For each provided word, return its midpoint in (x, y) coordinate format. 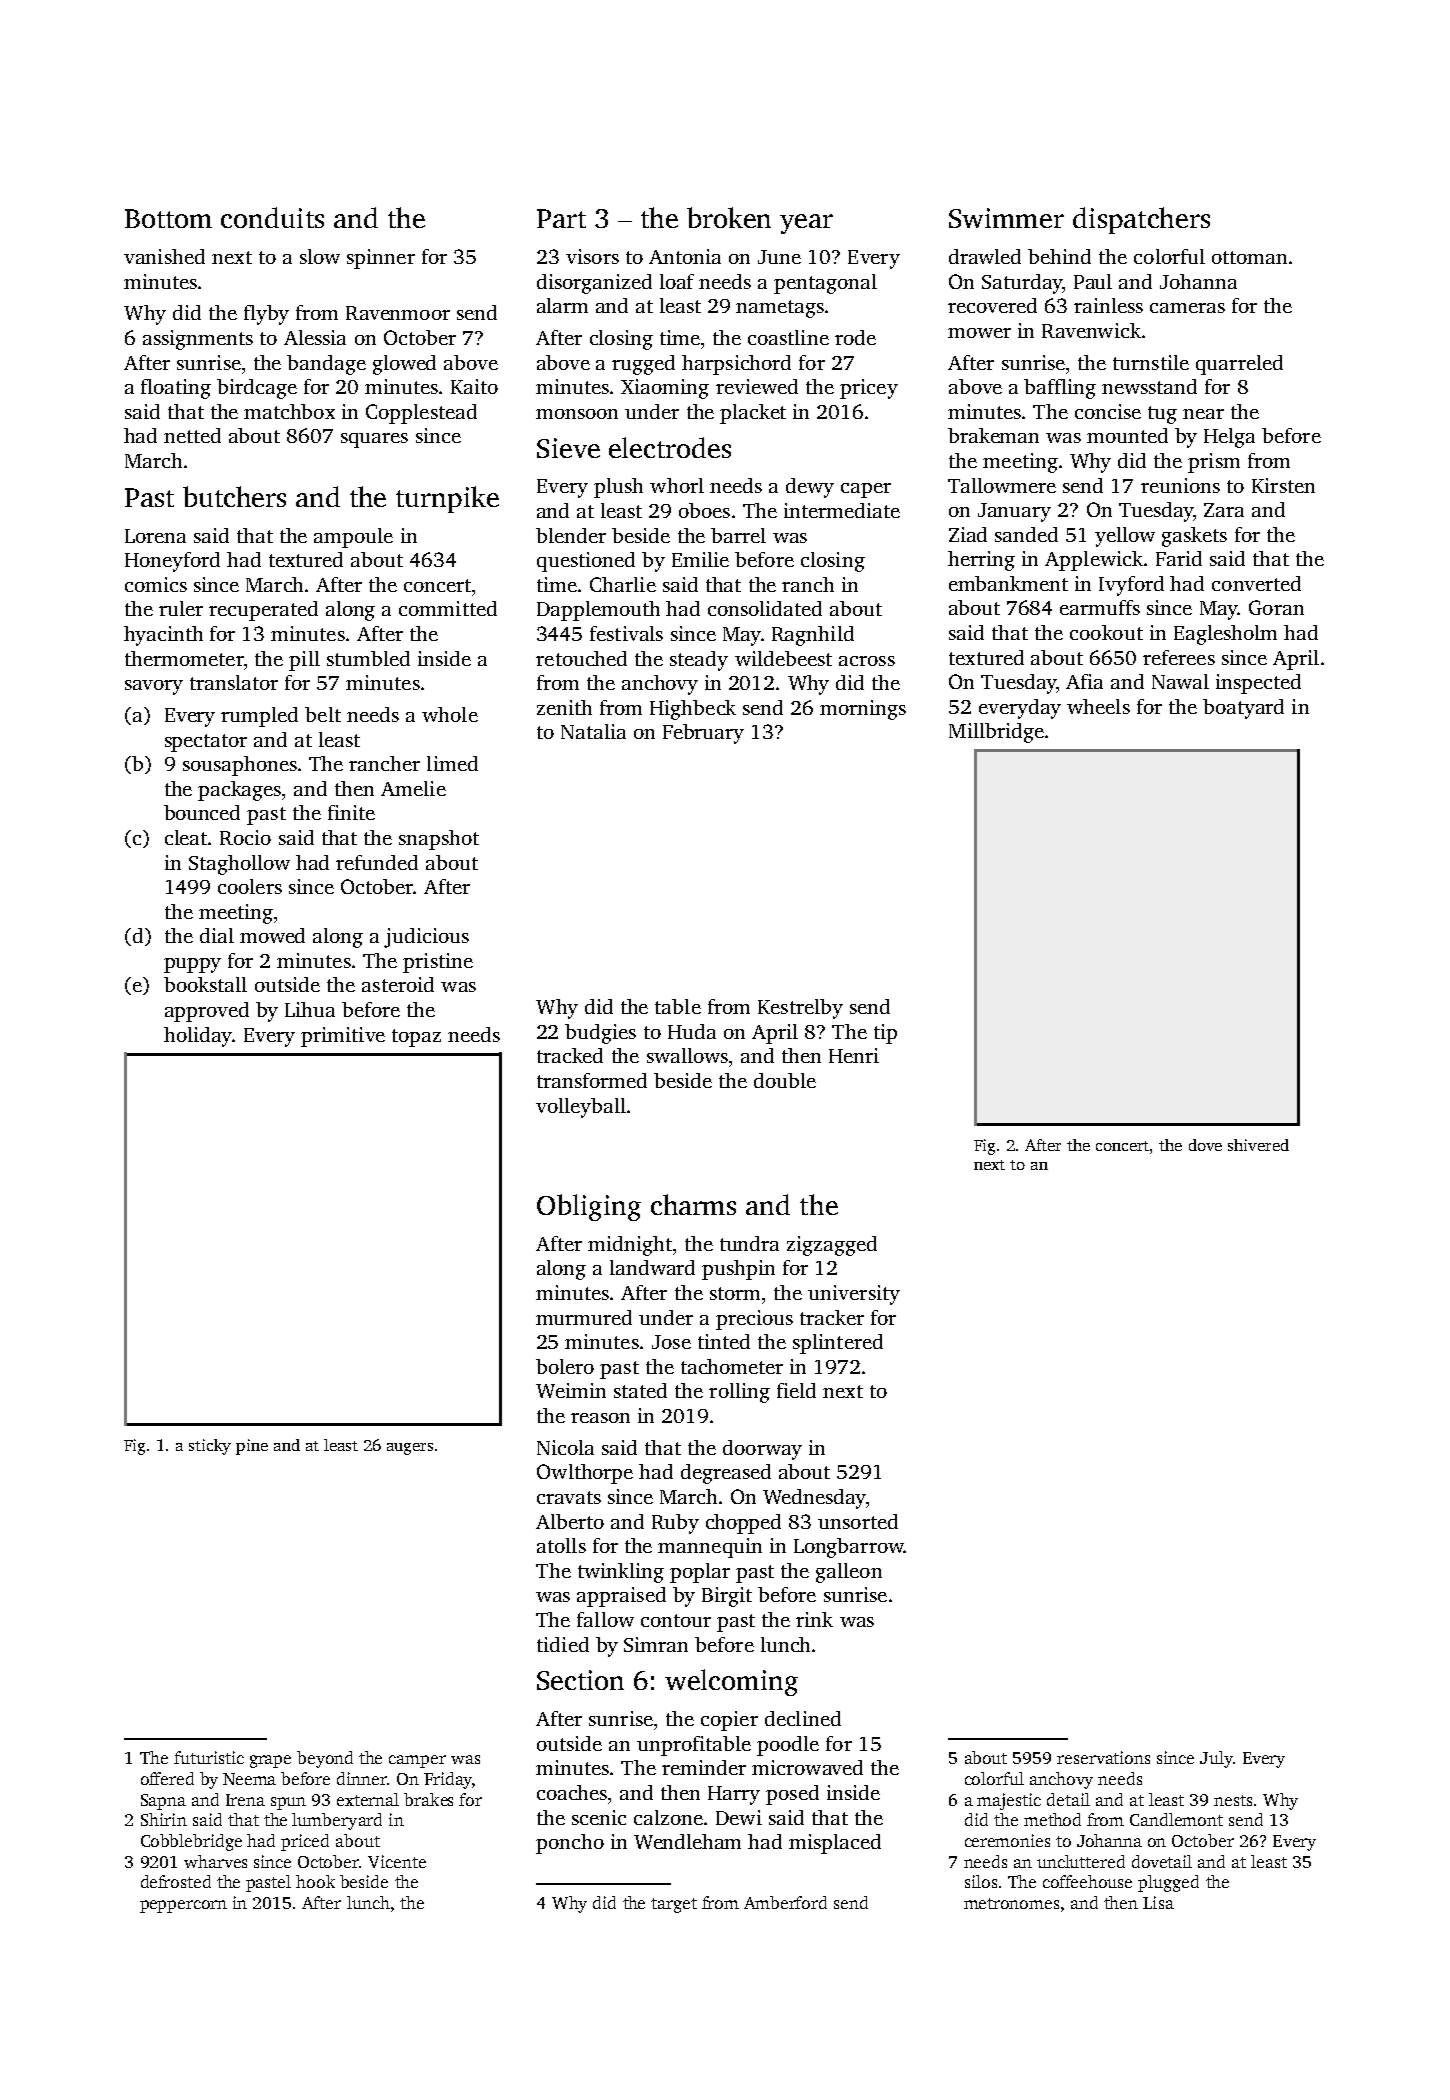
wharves (215, 1861)
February (703, 734)
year (806, 224)
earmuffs (1100, 607)
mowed (272, 935)
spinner (381, 259)
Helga (1229, 438)
